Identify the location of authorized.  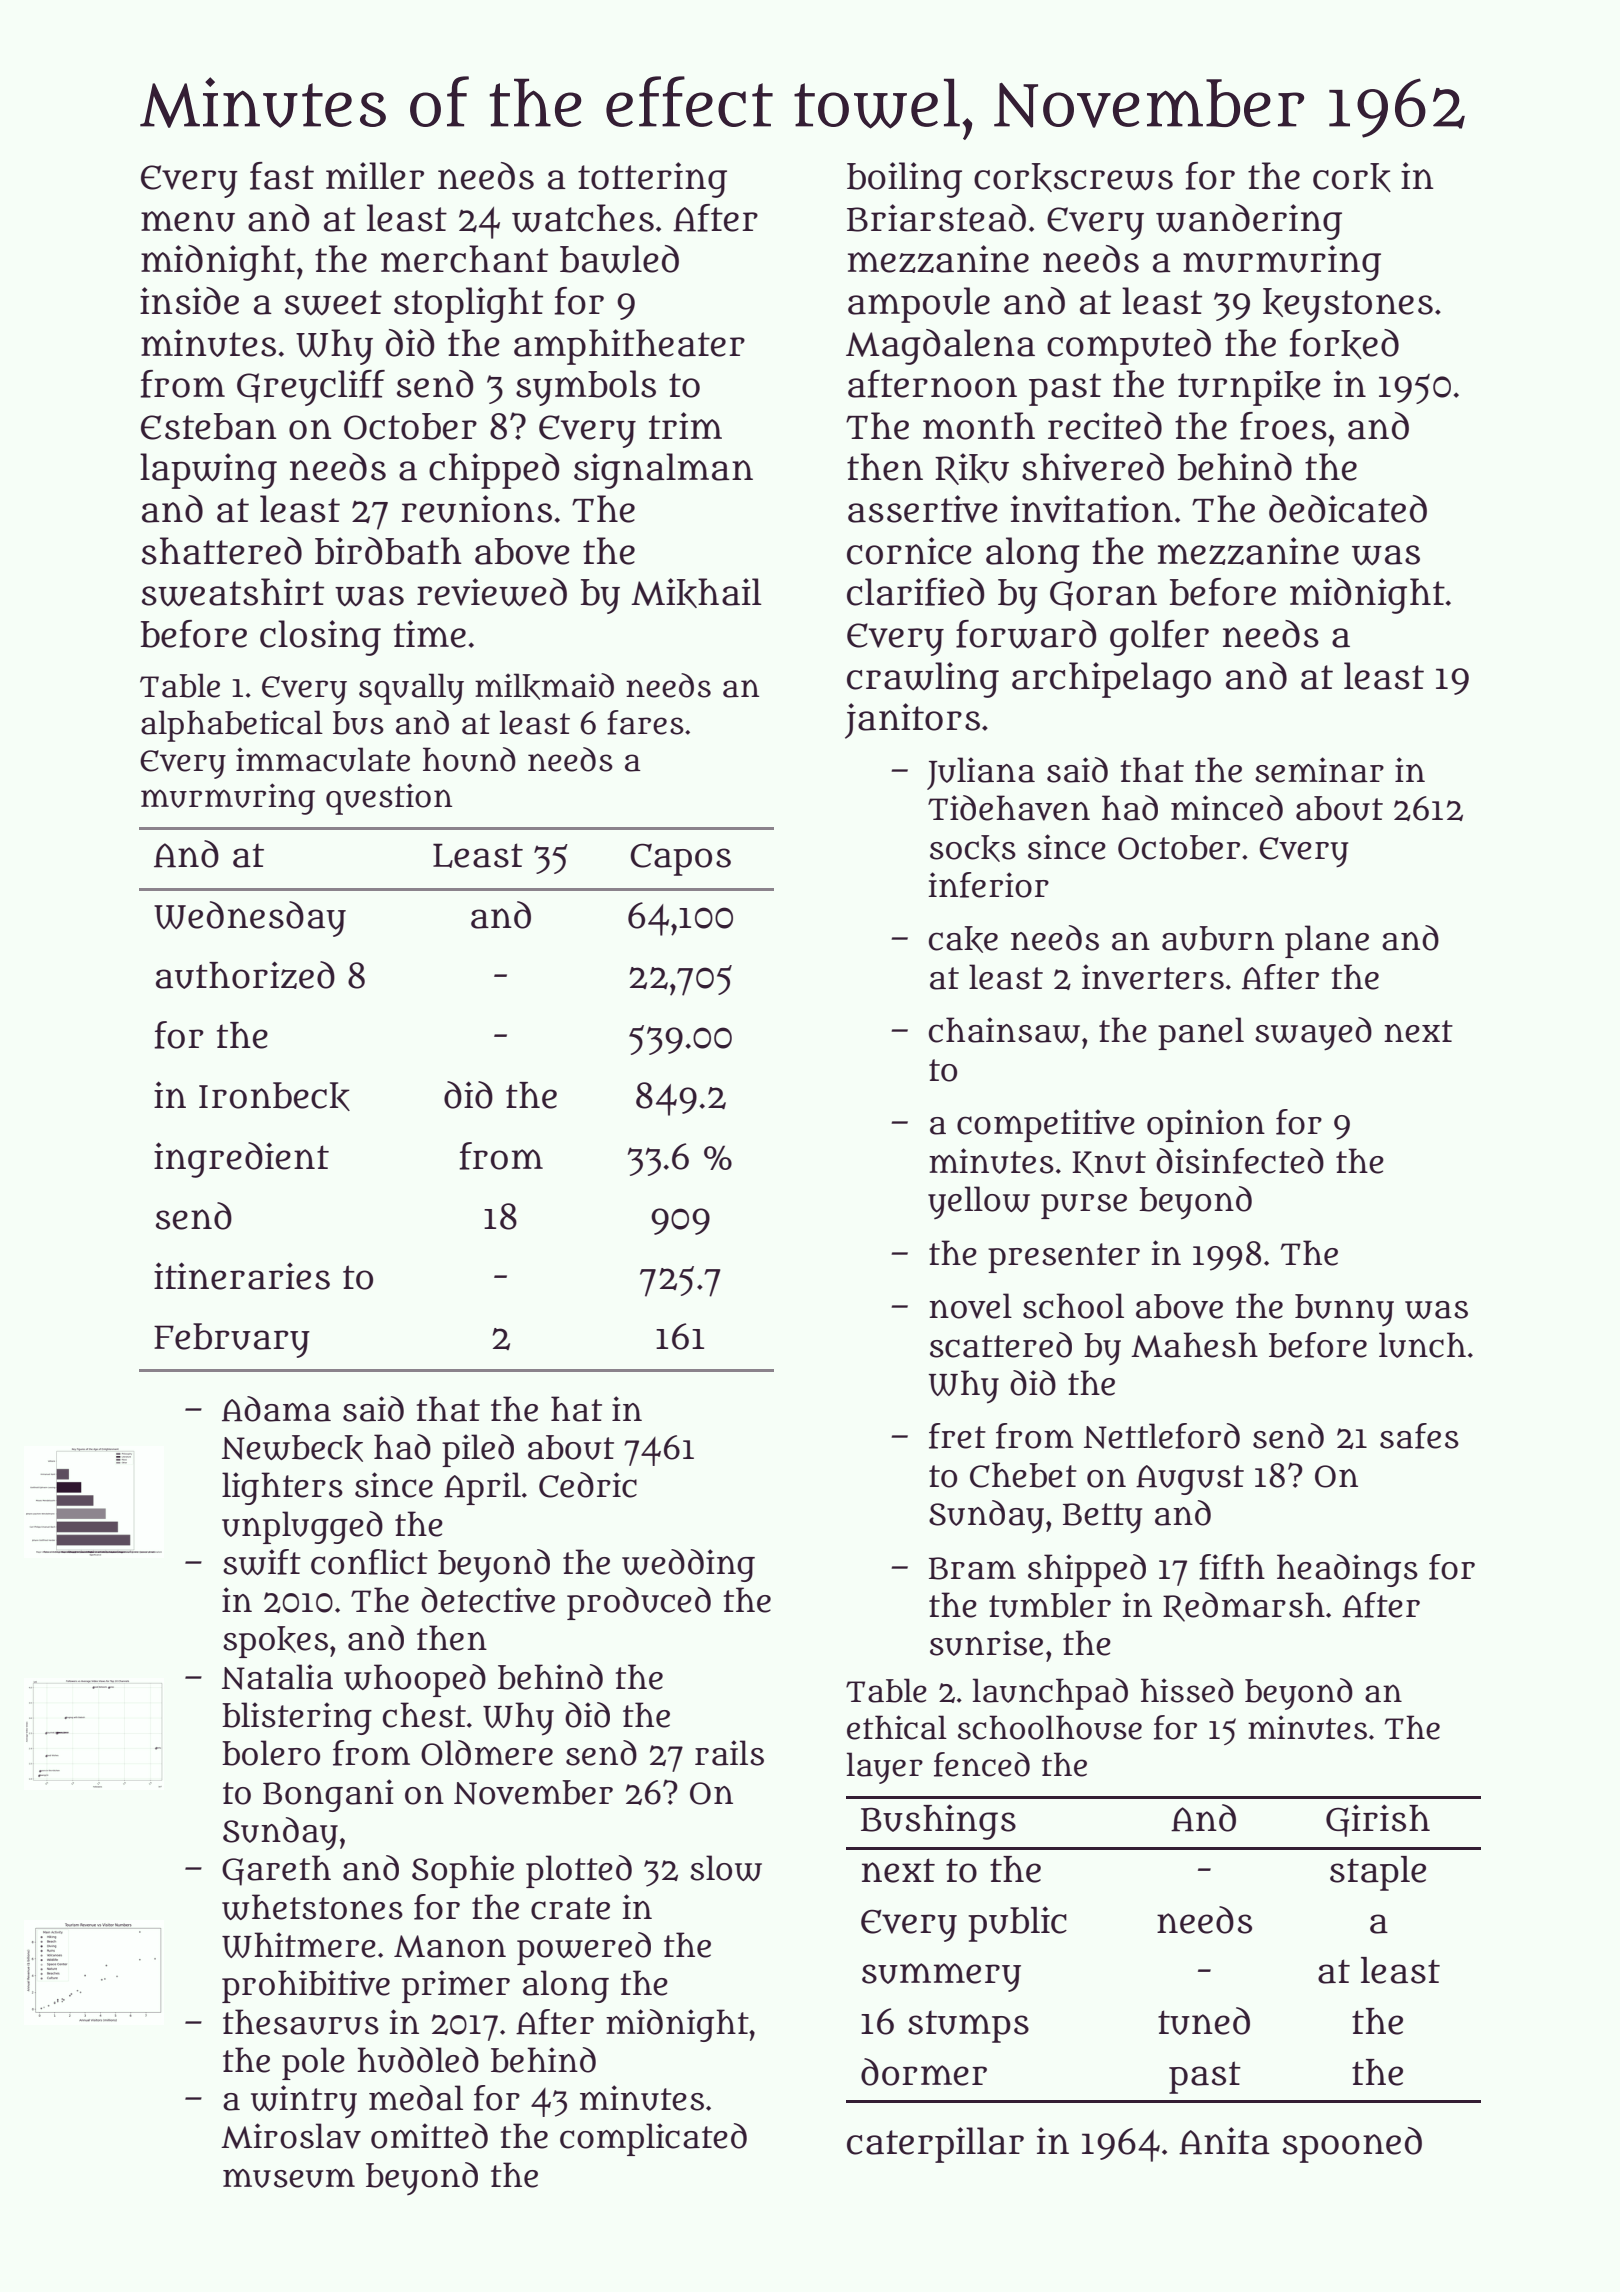
(245, 975).
